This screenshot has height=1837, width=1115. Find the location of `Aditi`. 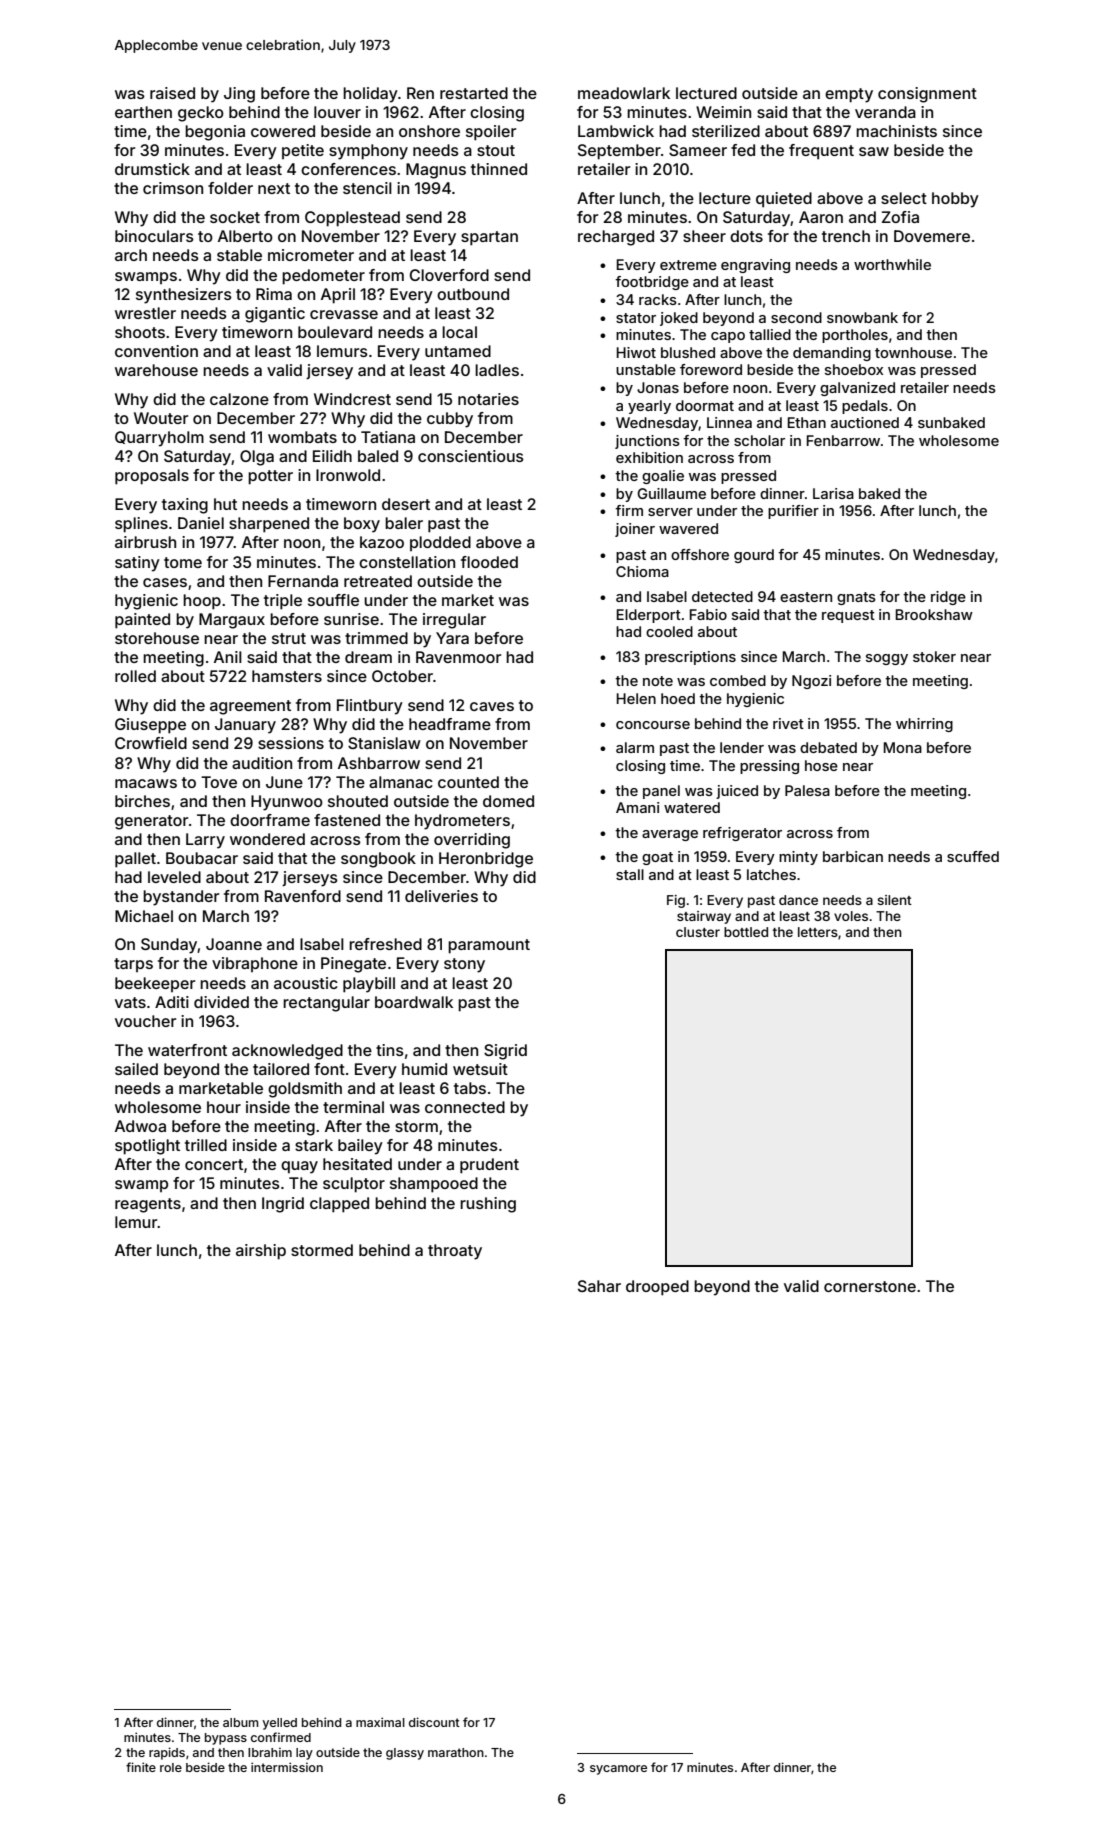

Aditi is located at coordinates (172, 1002).
